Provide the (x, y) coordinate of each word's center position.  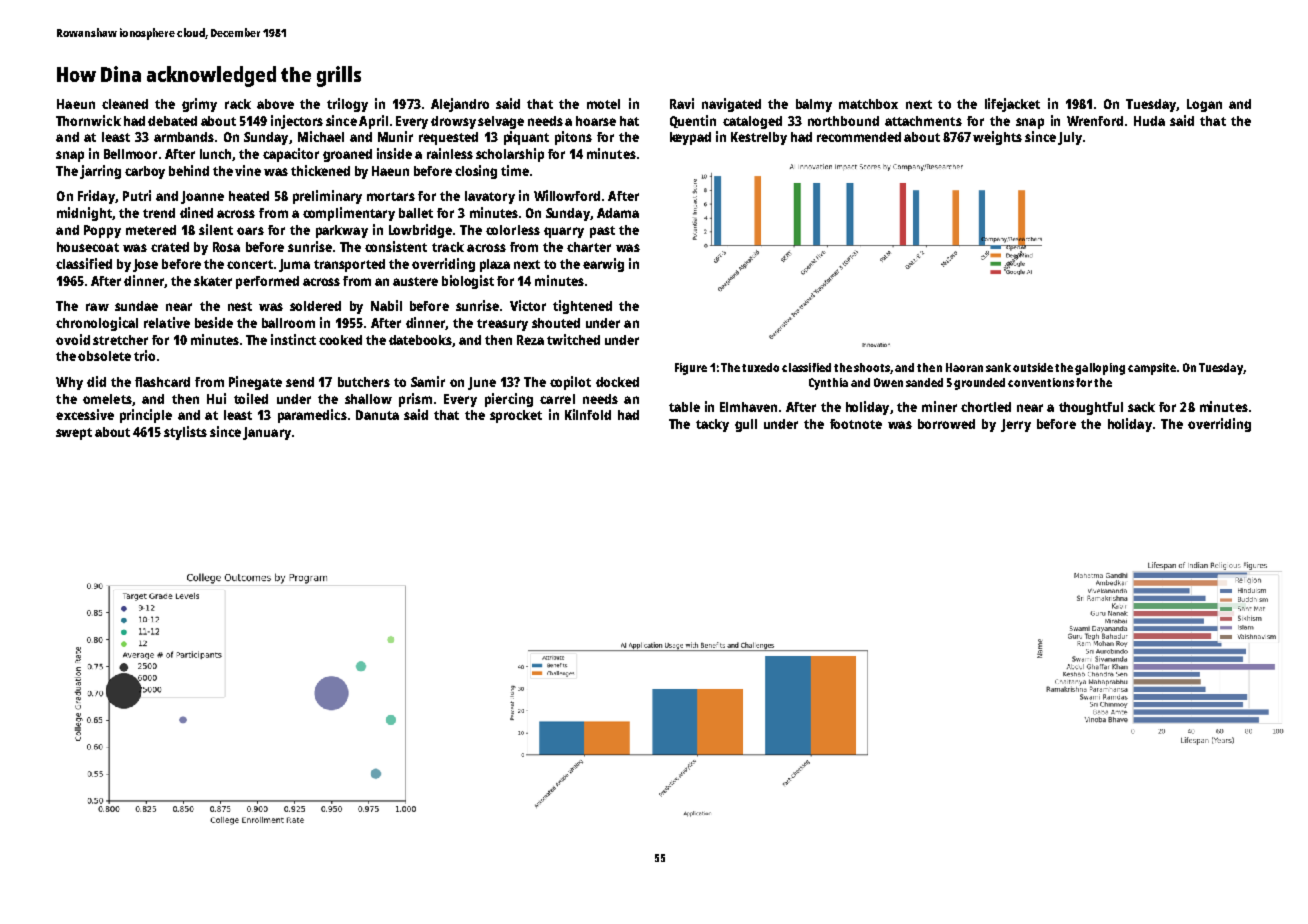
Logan (1204, 105)
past (602, 232)
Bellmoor (130, 154)
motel (603, 104)
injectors (297, 122)
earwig (603, 265)
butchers (364, 382)
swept (74, 434)
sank (998, 367)
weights (997, 138)
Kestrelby (759, 138)
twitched (573, 339)
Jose (145, 265)
